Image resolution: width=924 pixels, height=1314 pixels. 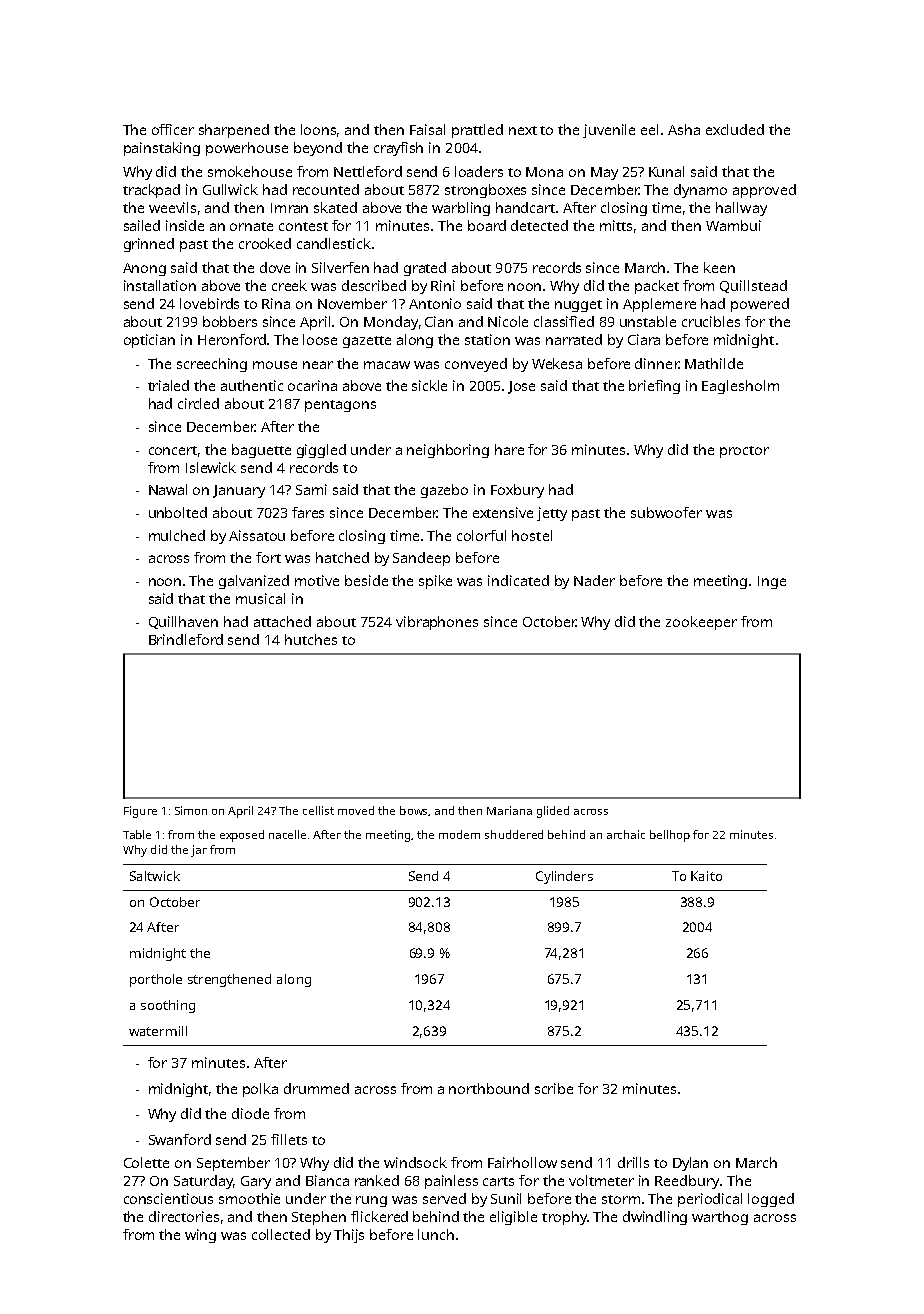 I want to click on powered, so click(x=760, y=305).
